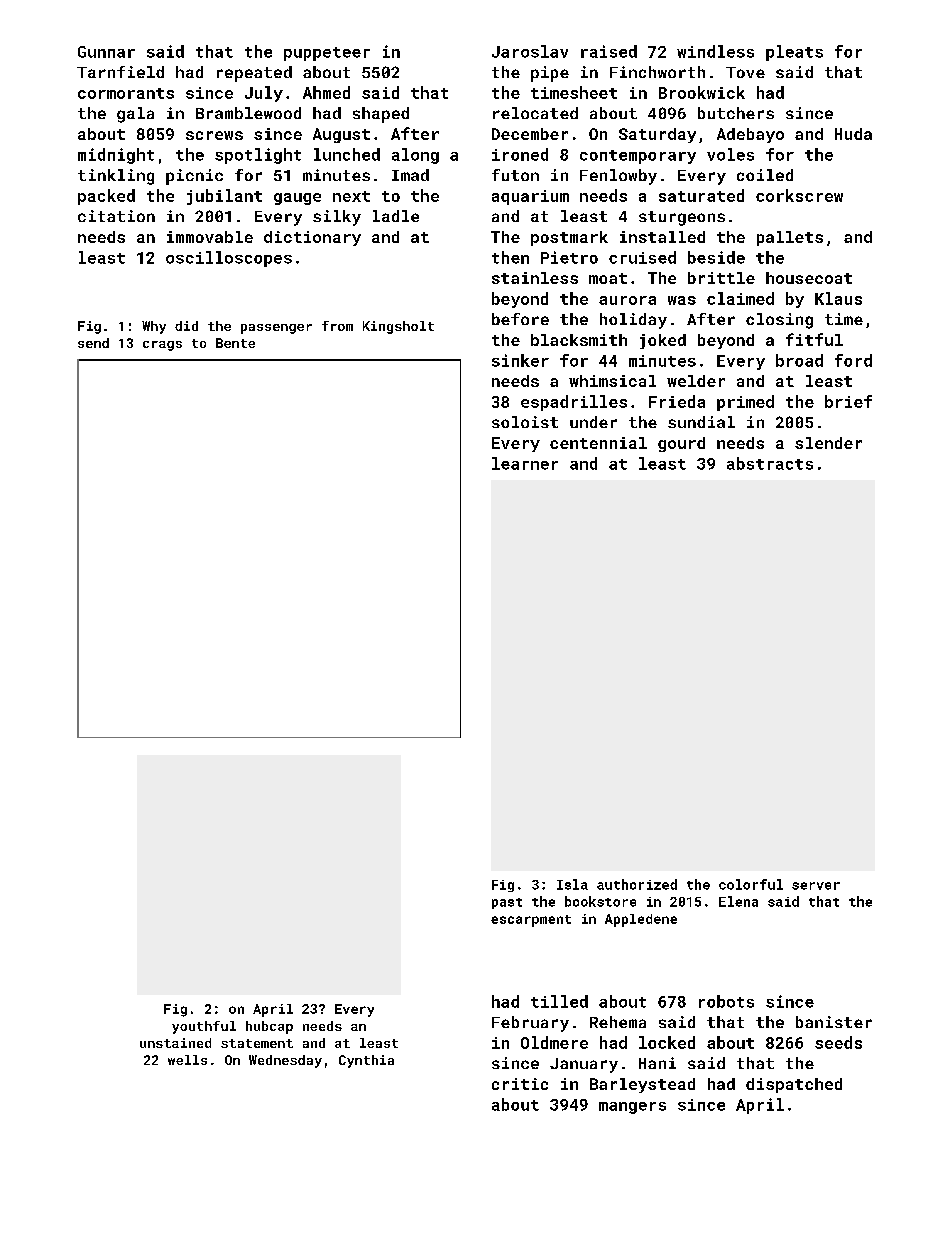 This page has height=1233, width=952. What do you see at coordinates (175, 1043) in the page?
I see `unstained` at bounding box center [175, 1043].
